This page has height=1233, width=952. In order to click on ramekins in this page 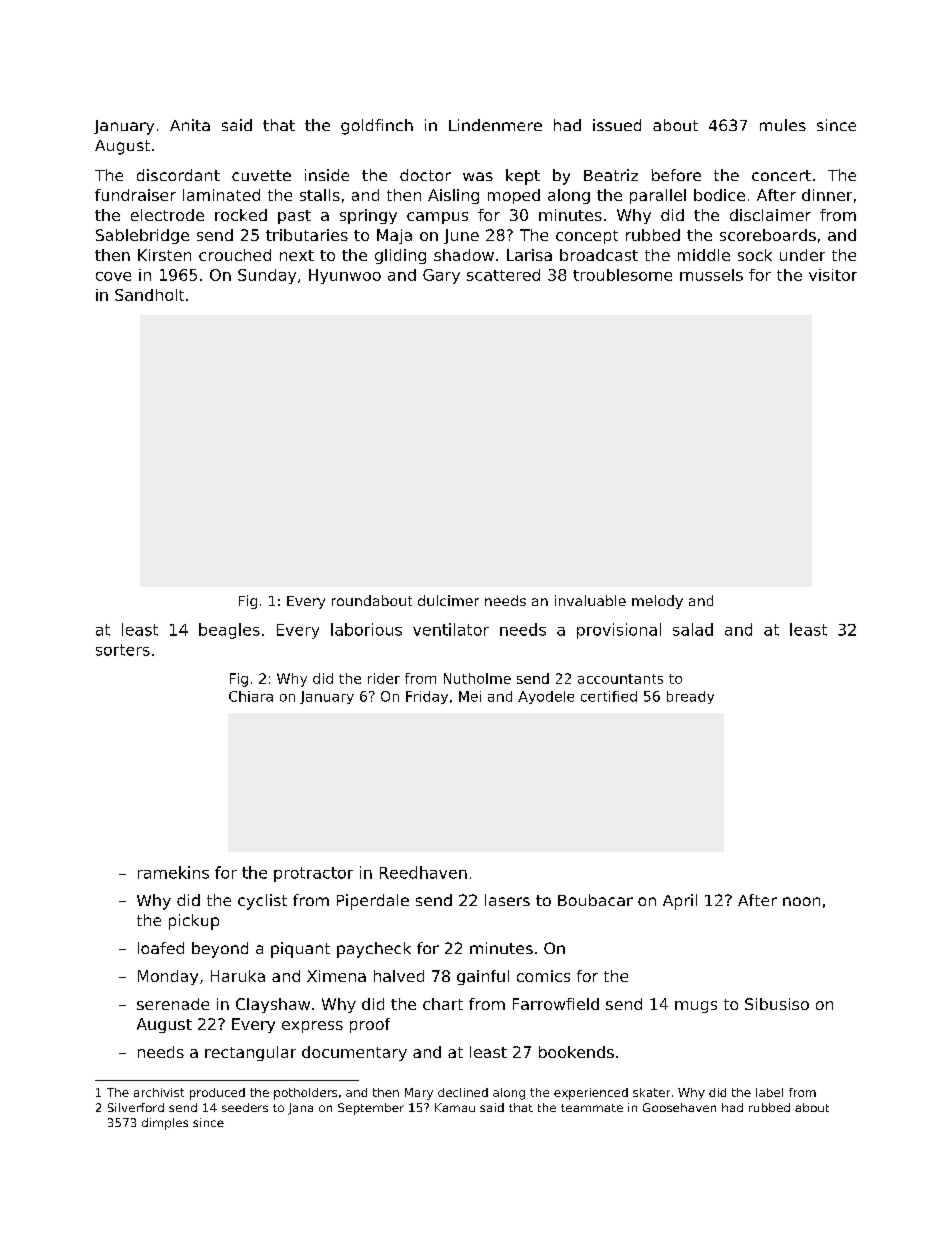, I will do `click(173, 872)`.
